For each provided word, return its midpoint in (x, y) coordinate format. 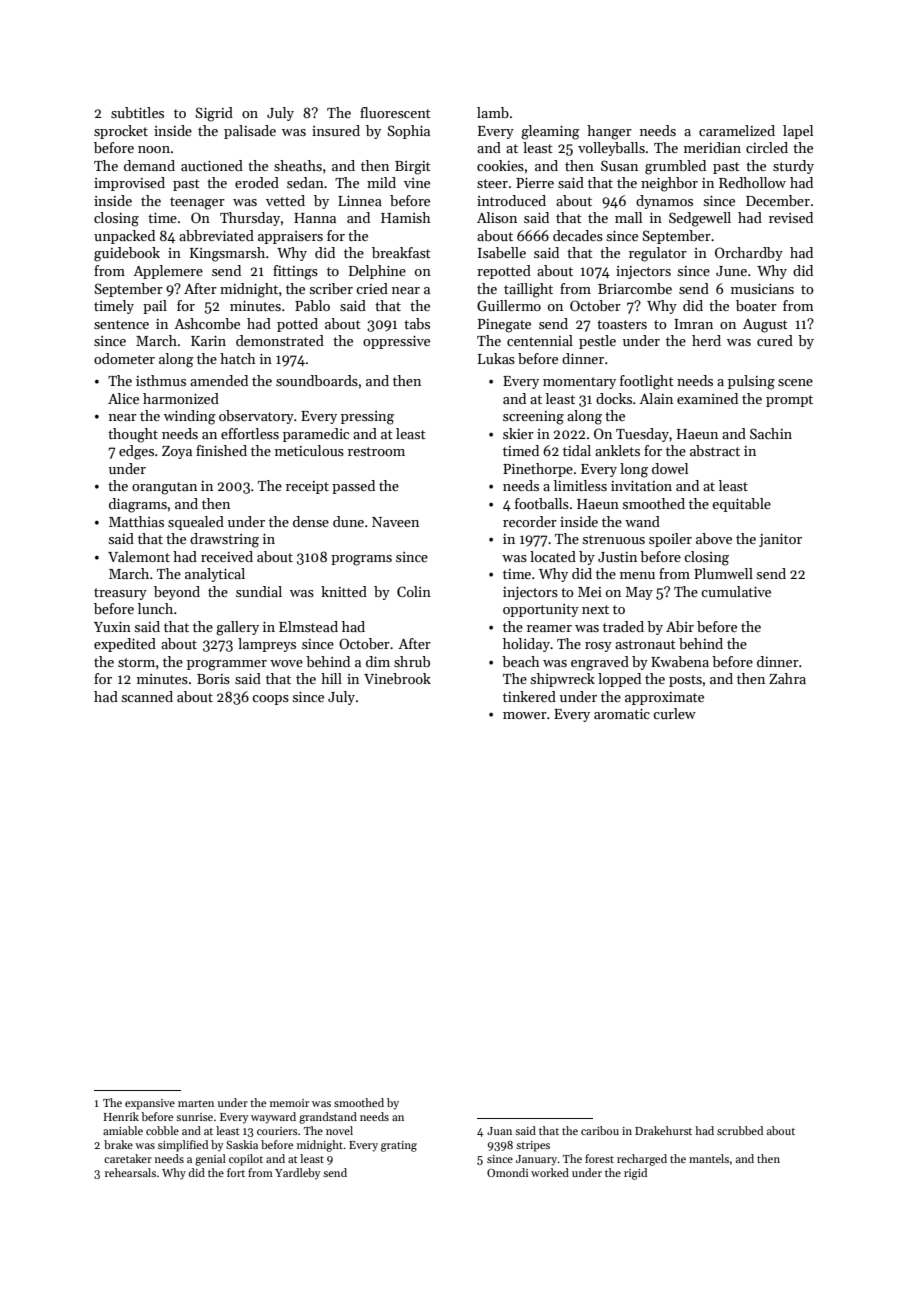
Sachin (771, 433)
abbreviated (216, 235)
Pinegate (504, 326)
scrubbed (740, 1130)
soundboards (317, 380)
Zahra (787, 678)
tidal (577, 450)
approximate (664, 698)
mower (525, 715)
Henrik (121, 1116)
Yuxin (112, 627)
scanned (147, 696)
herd (706, 340)
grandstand (328, 1118)
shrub (412, 661)
